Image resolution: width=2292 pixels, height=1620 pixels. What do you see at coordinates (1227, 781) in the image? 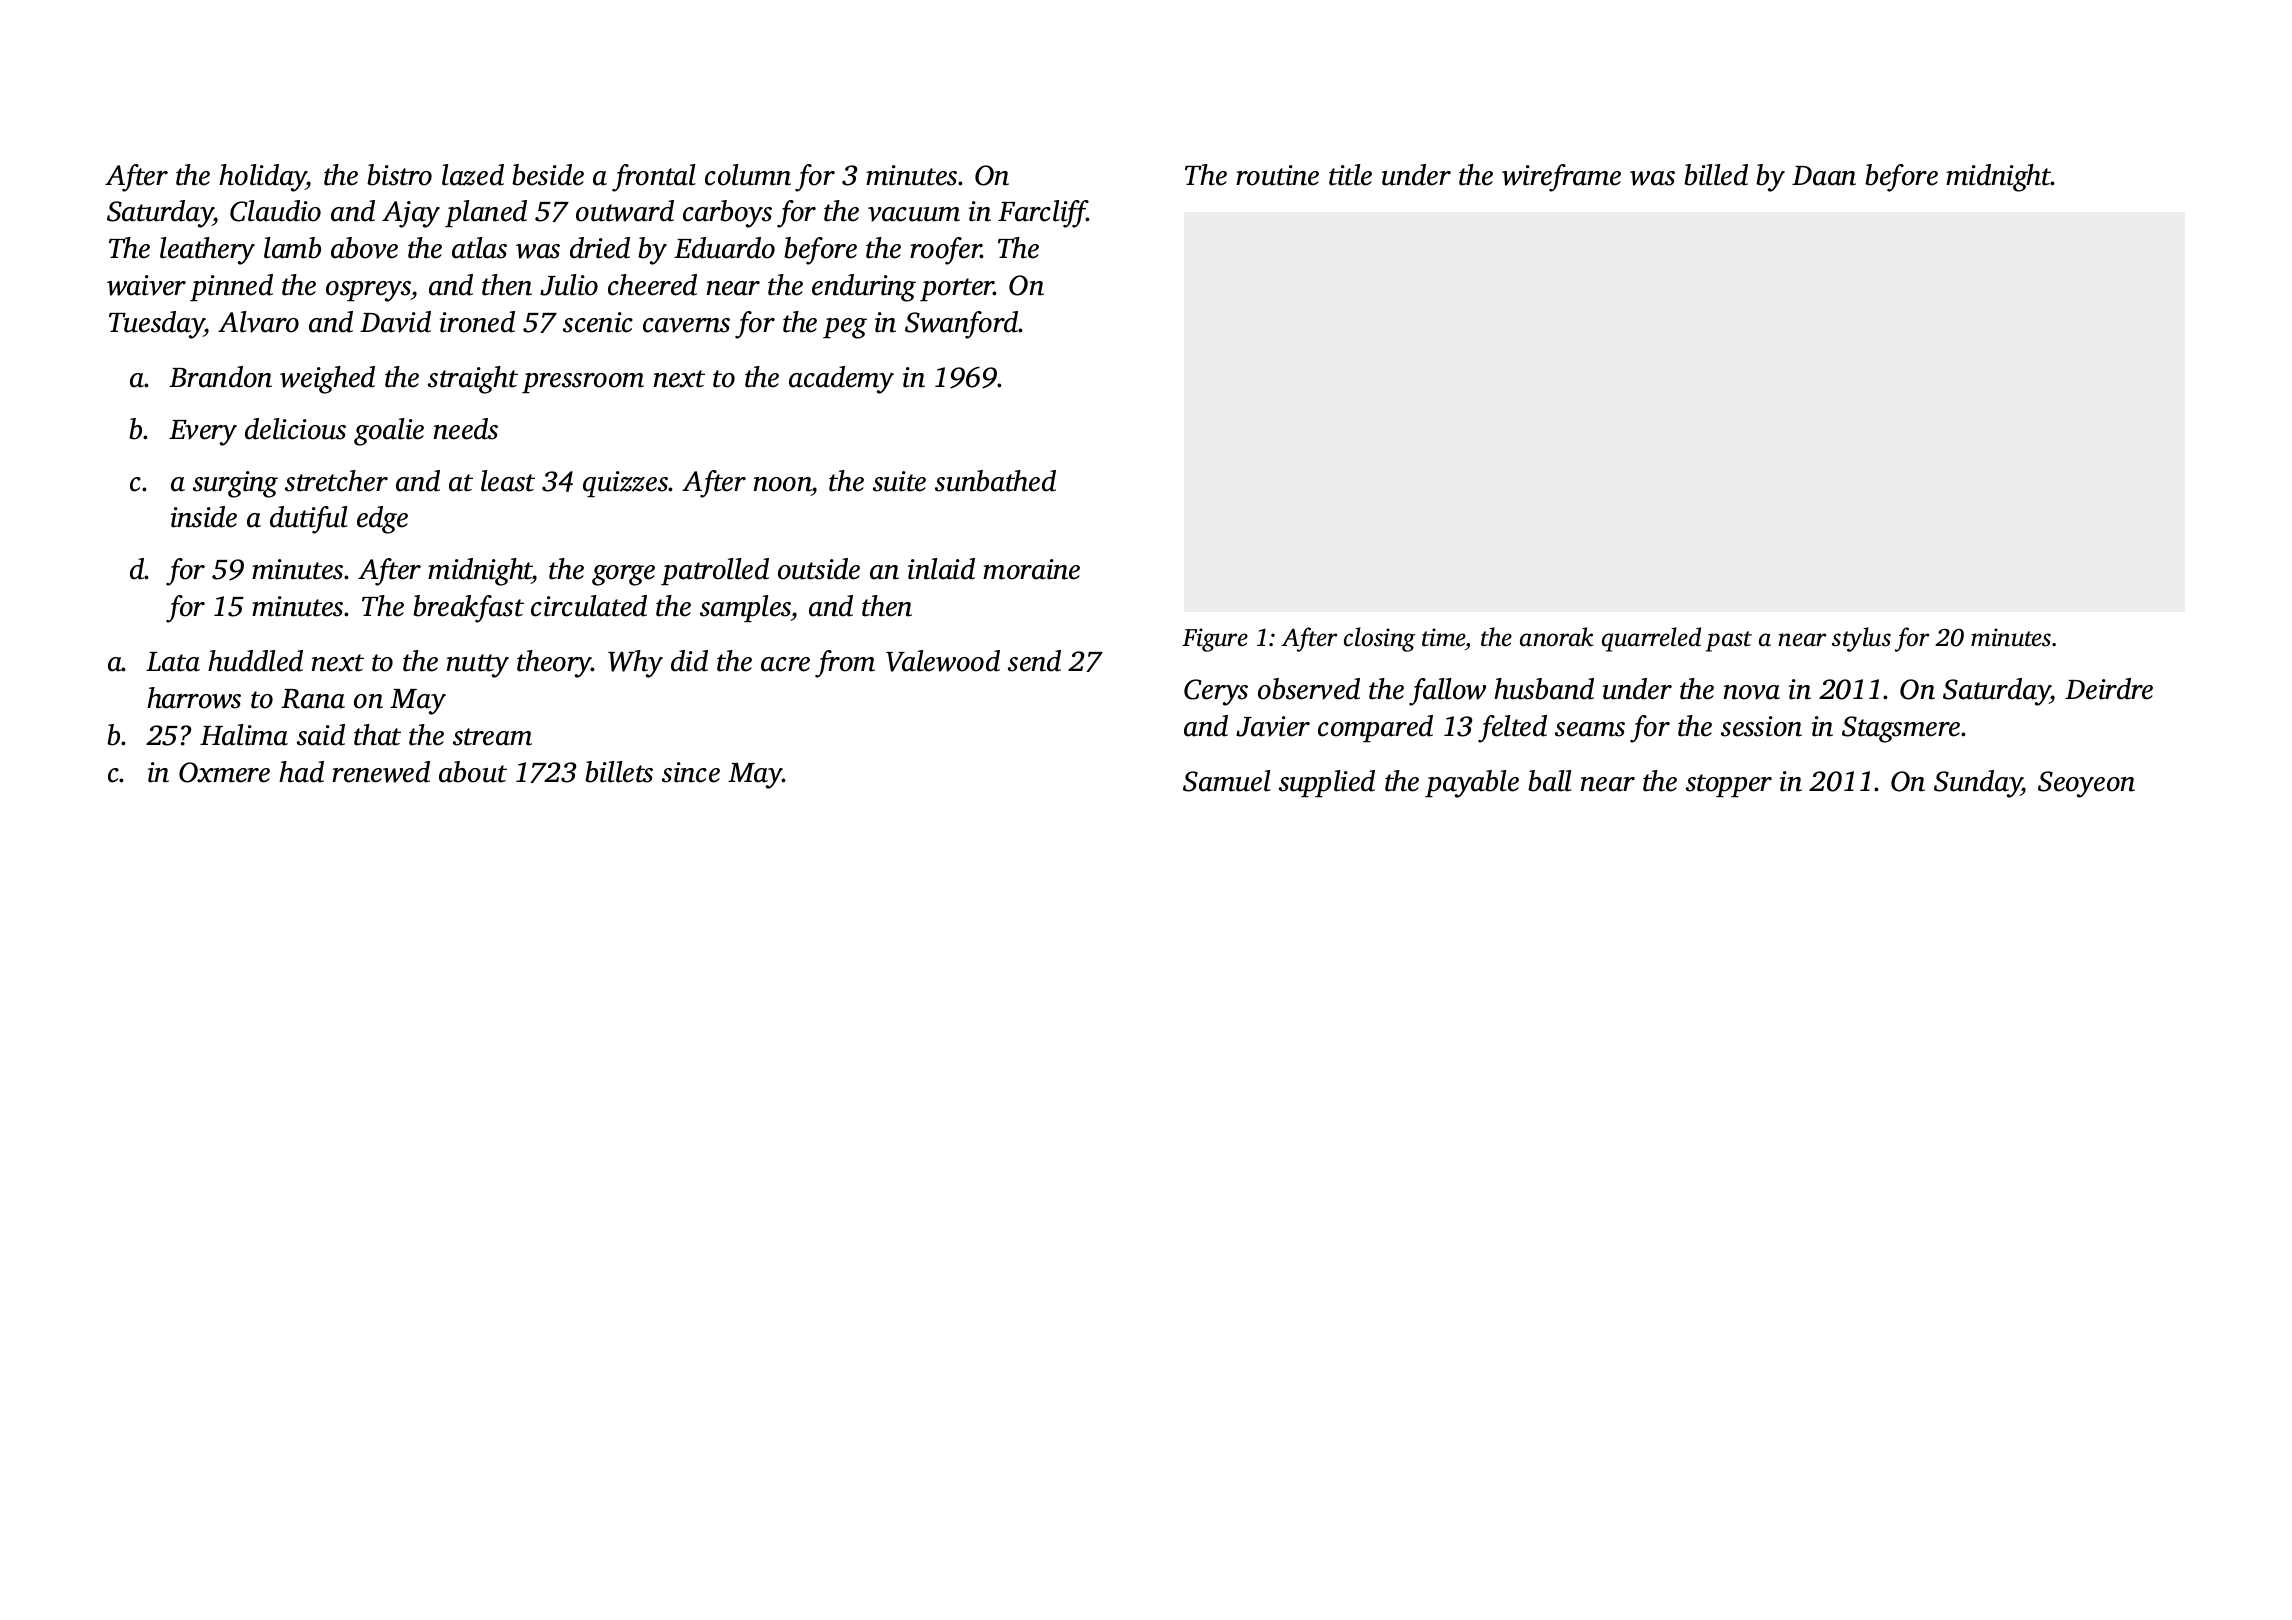
I see `Samuel` at bounding box center [1227, 781].
